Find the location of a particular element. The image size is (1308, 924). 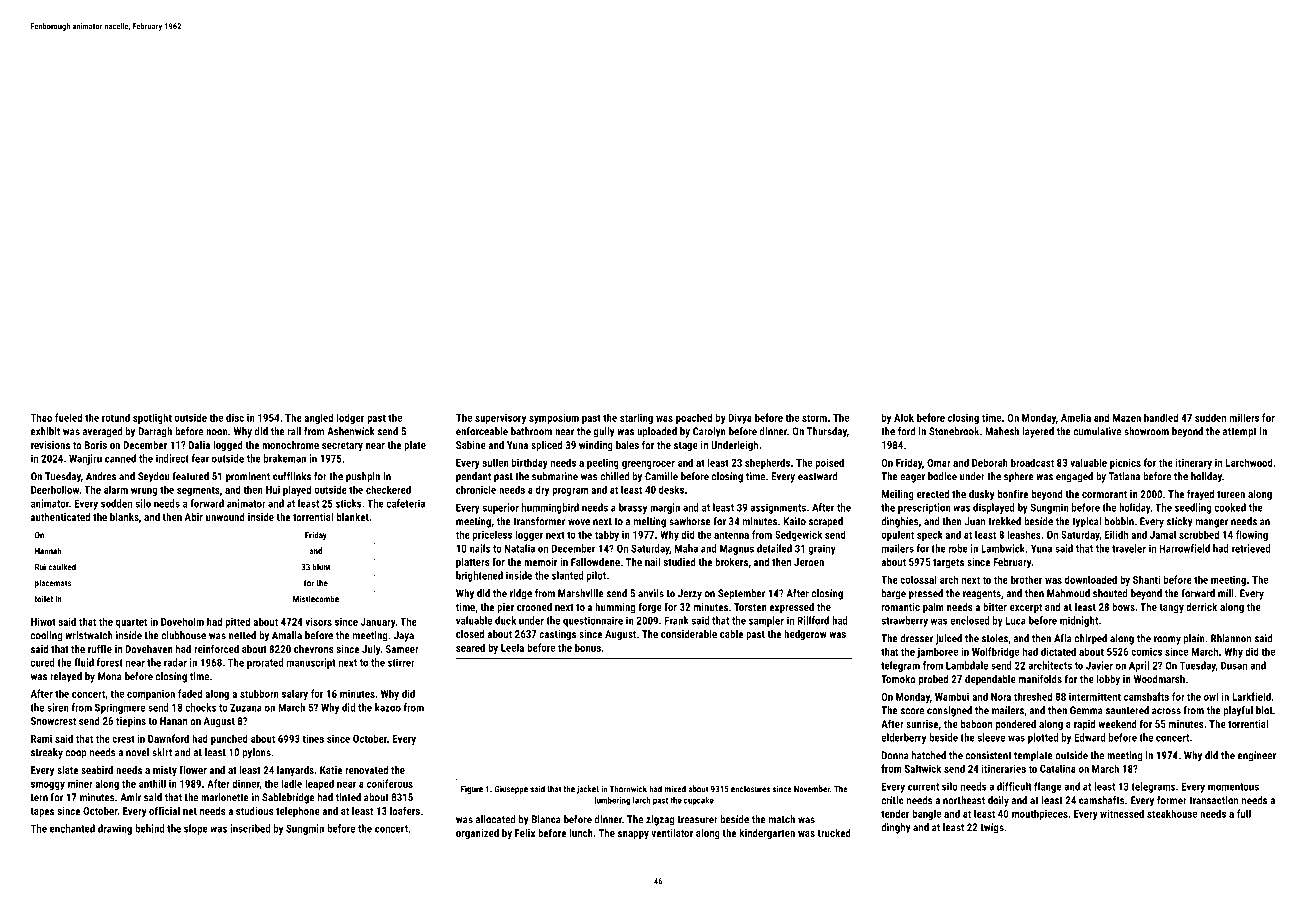

tangy is located at coordinates (1171, 609).
